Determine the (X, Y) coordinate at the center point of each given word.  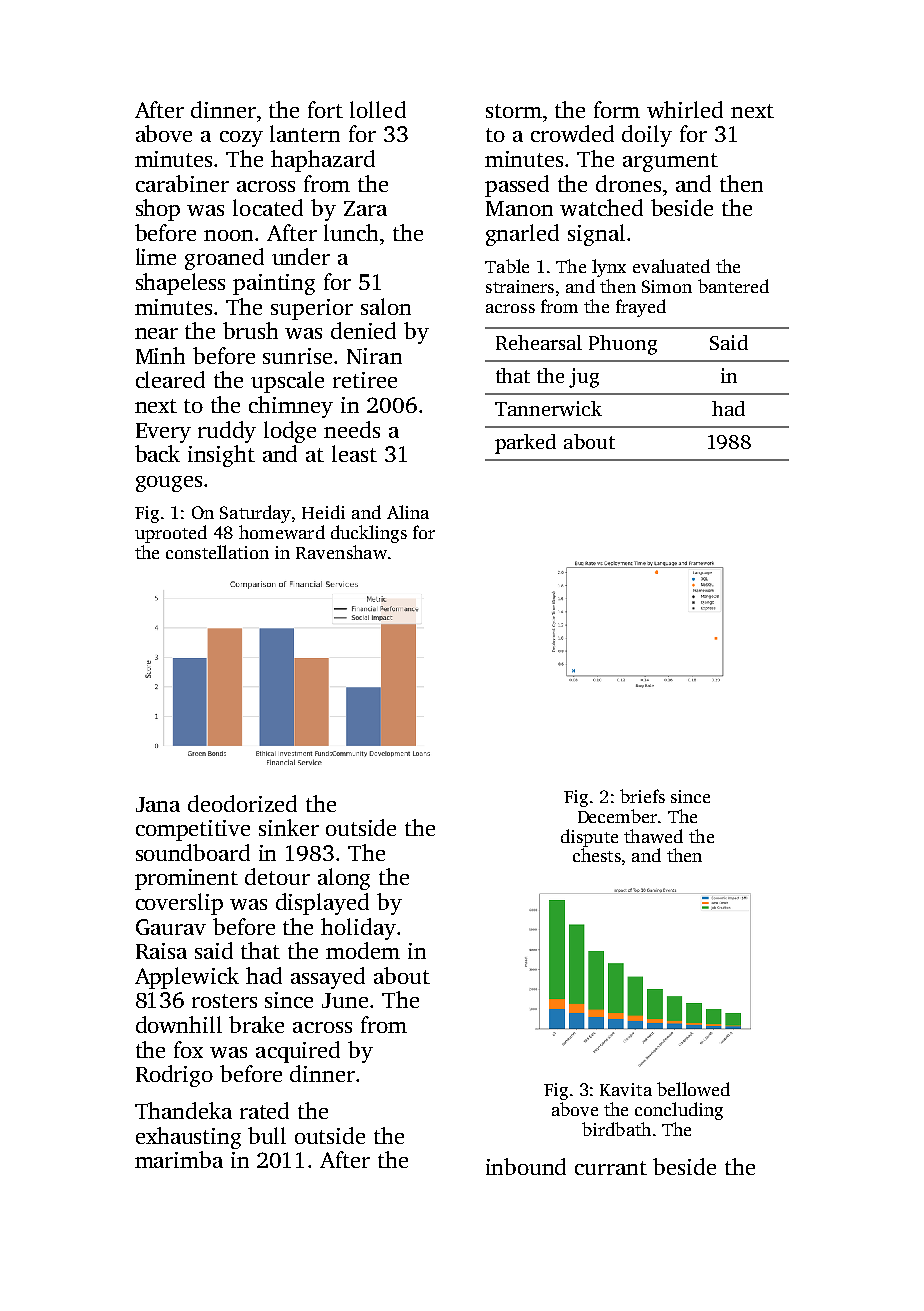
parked (525, 444)
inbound (526, 1166)
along (344, 879)
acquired (298, 1052)
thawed (653, 836)
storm (514, 111)
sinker (289, 827)
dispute (589, 838)
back (157, 453)
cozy (241, 139)
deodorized (242, 803)
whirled (685, 109)
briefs (642, 796)
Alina (408, 512)
